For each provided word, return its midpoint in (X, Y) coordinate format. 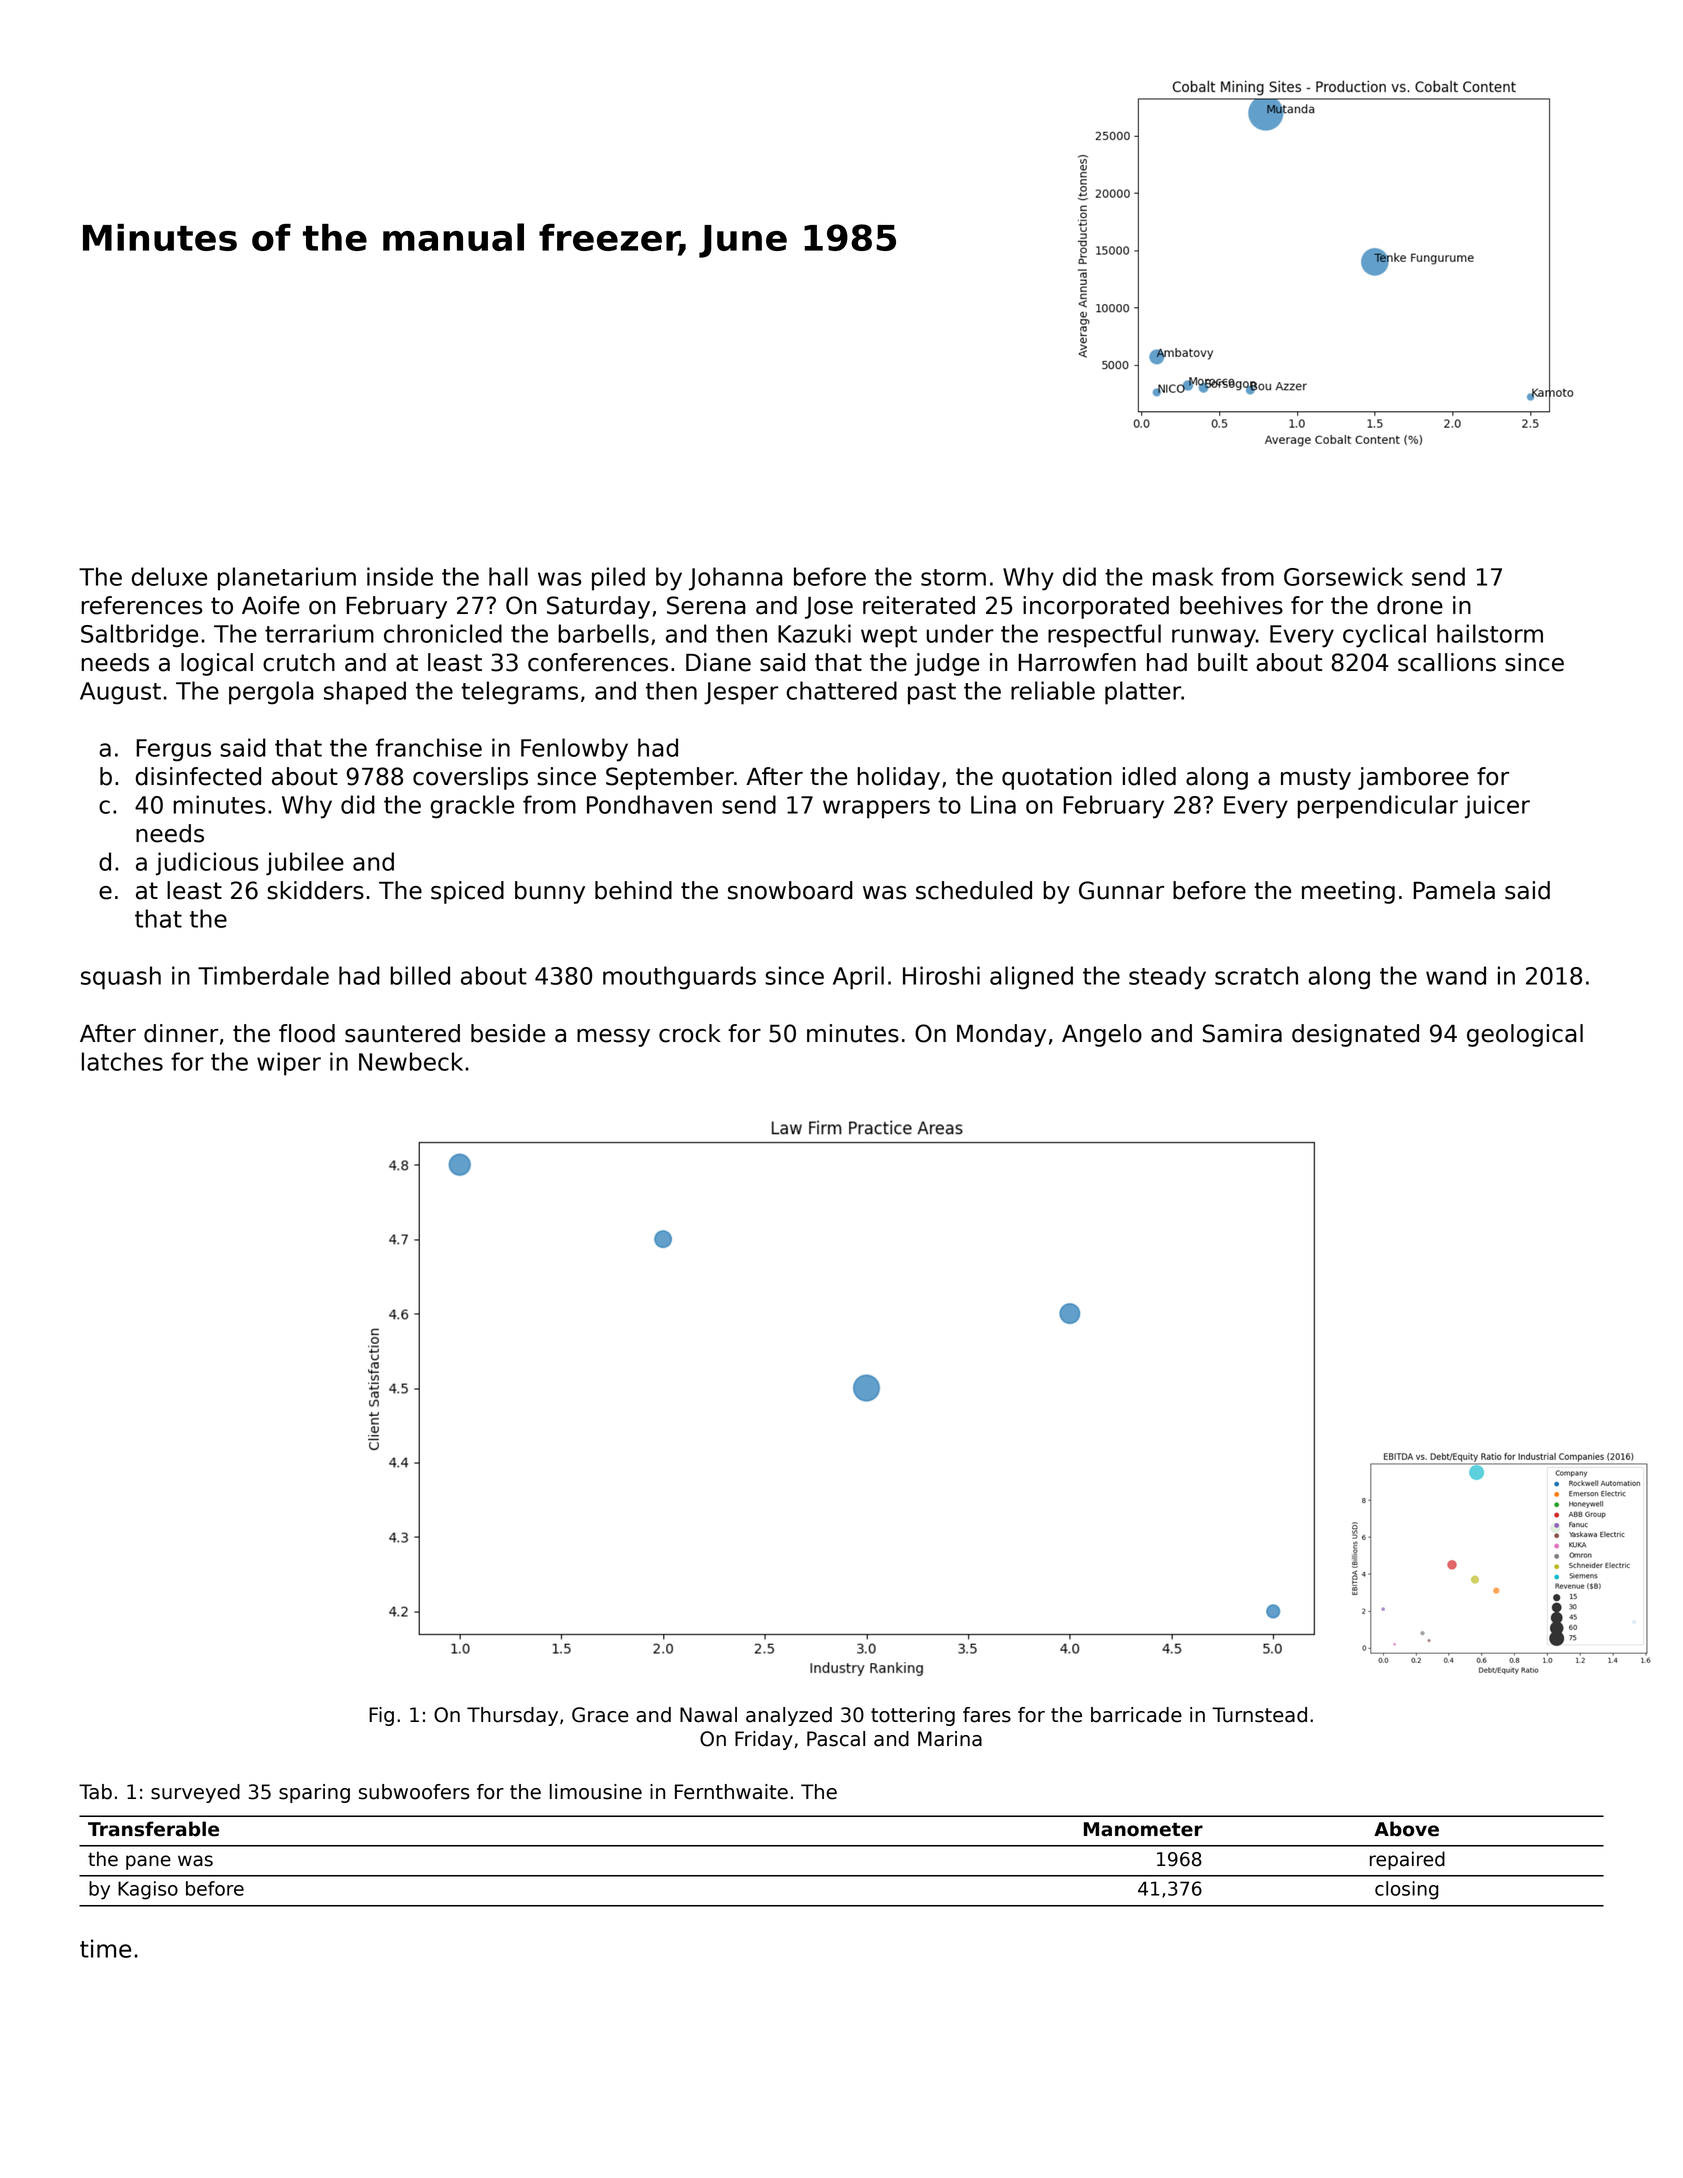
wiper (289, 1064)
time (105, 1948)
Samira (1242, 1033)
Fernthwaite (731, 1792)
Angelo (1102, 1035)
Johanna (736, 579)
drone (1410, 605)
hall (508, 576)
